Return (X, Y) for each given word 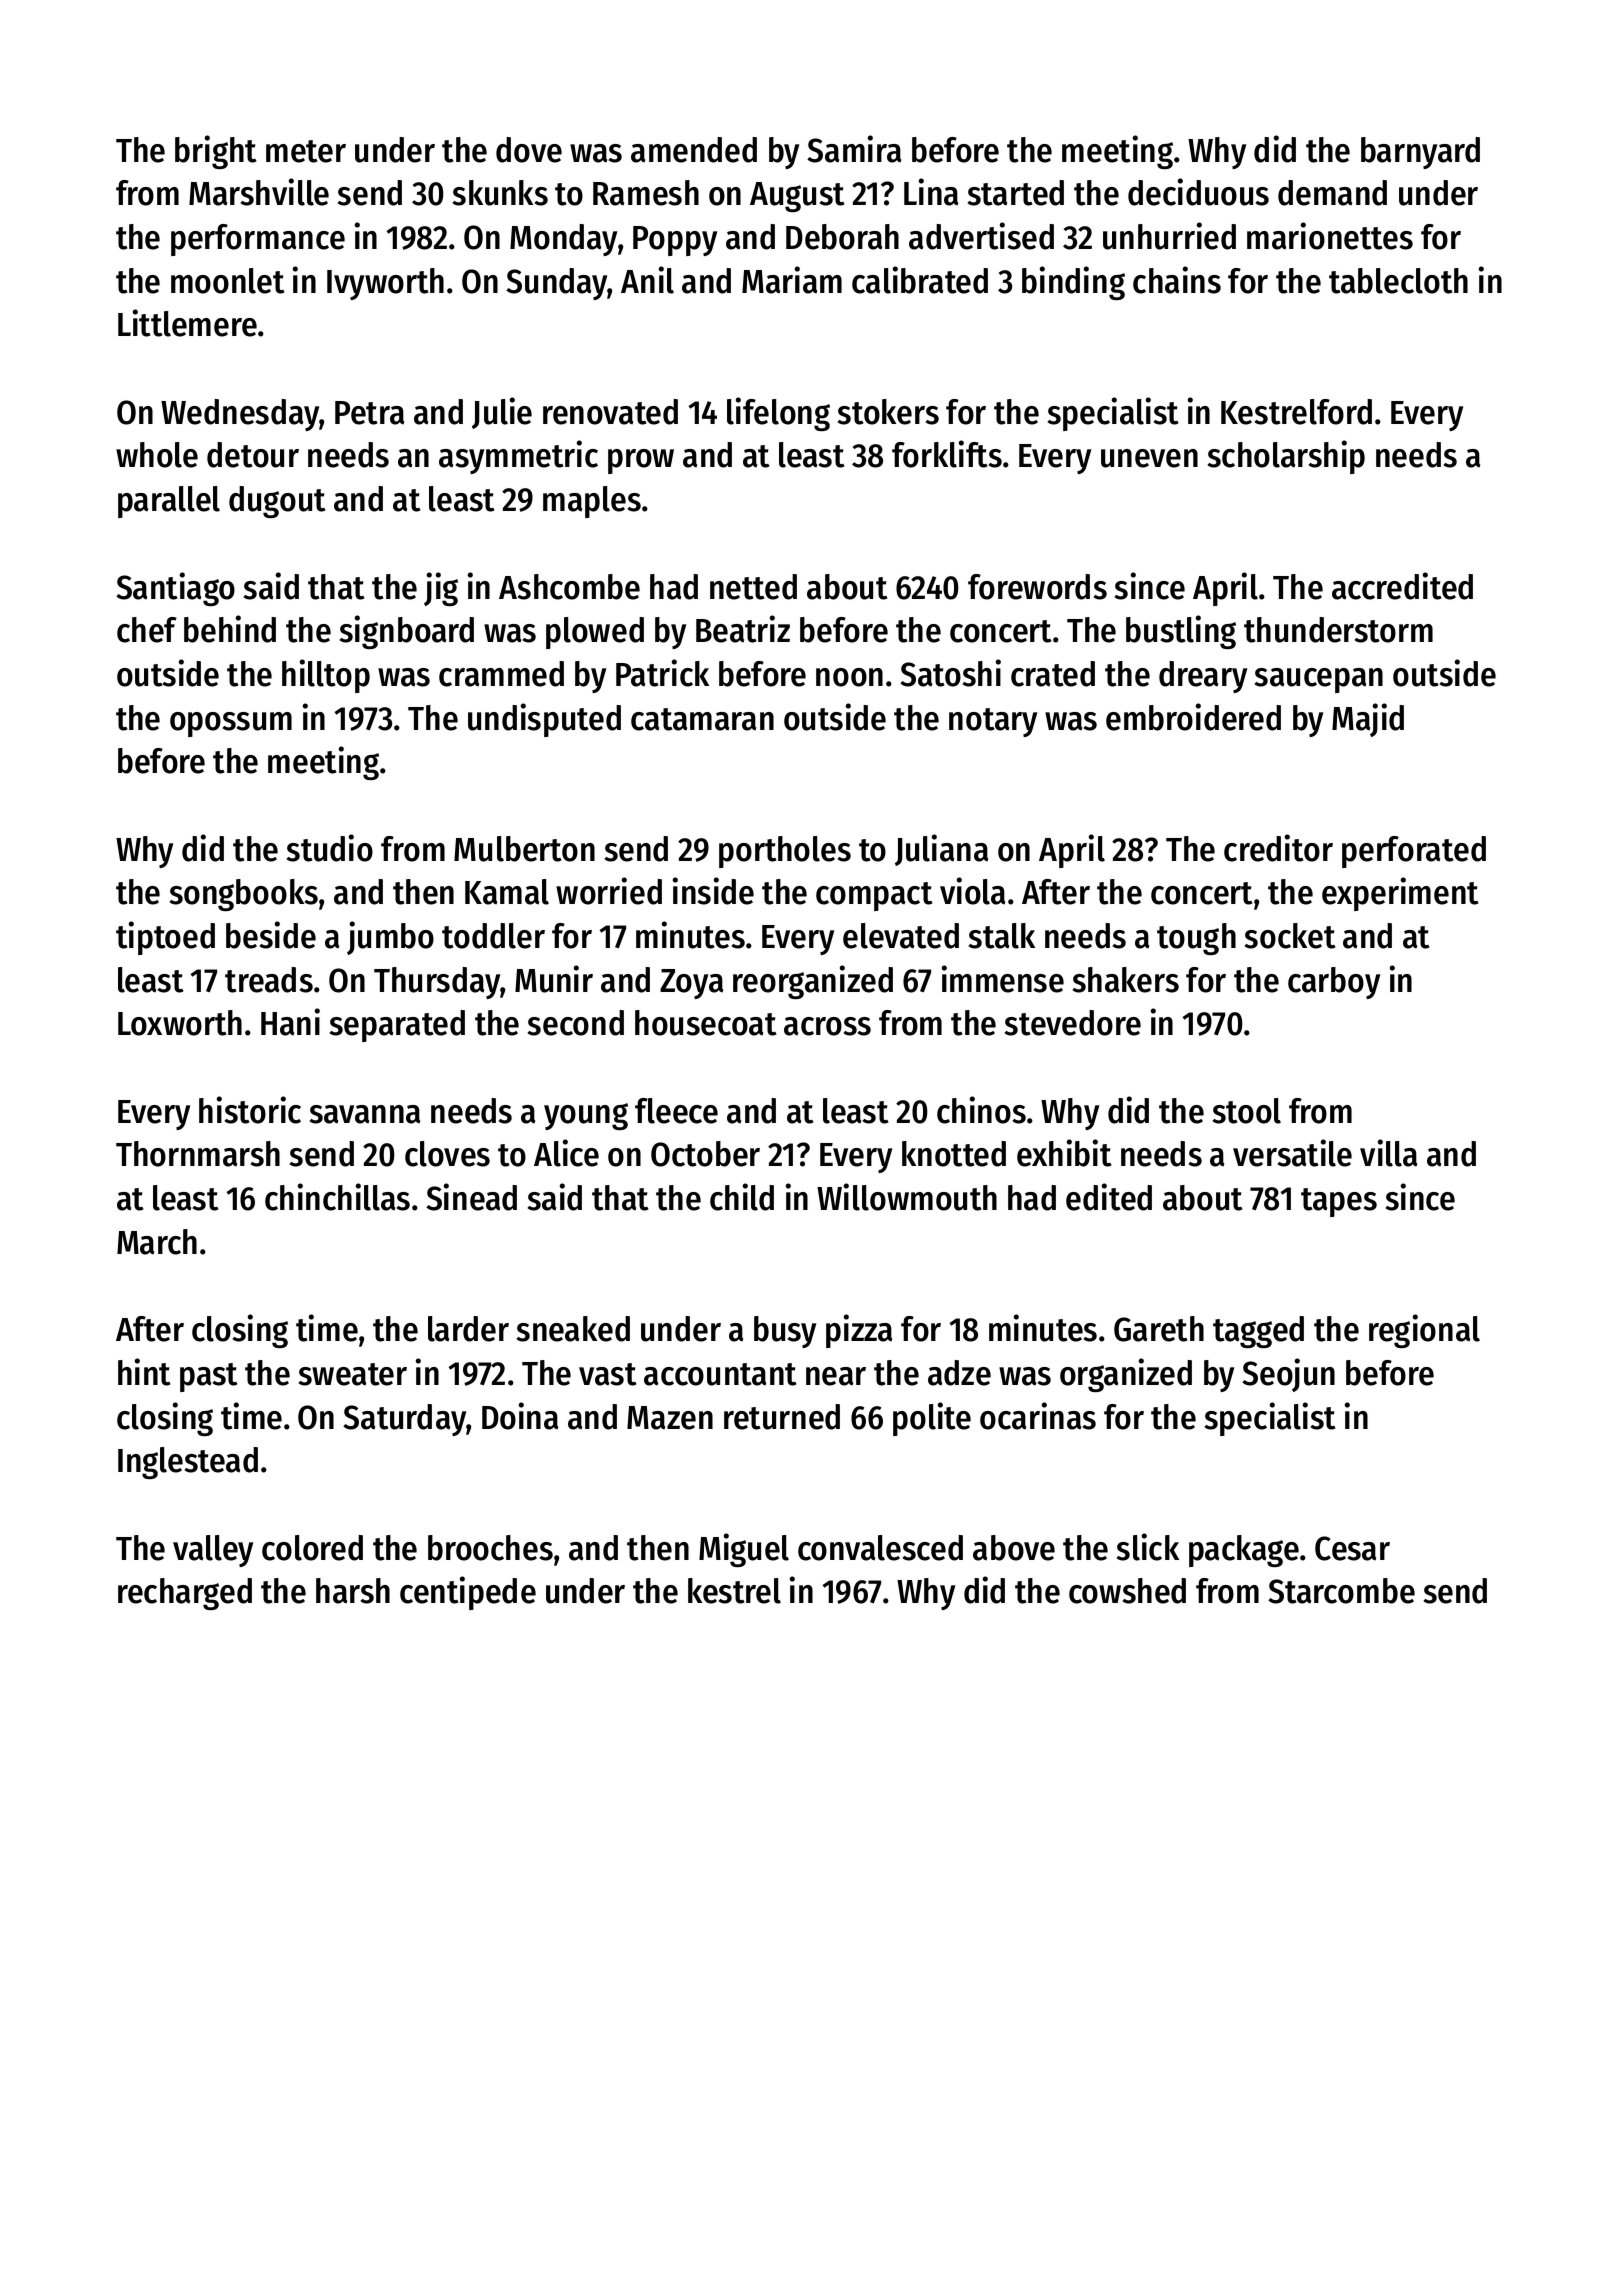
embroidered (1193, 717)
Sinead (471, 1197)
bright (215, 152)
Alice (566, 1153)
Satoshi (950, 673)
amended (694, 150)
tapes (1339, 1202)
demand (1332, 193)
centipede (468, 1593)
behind (230, 629)
